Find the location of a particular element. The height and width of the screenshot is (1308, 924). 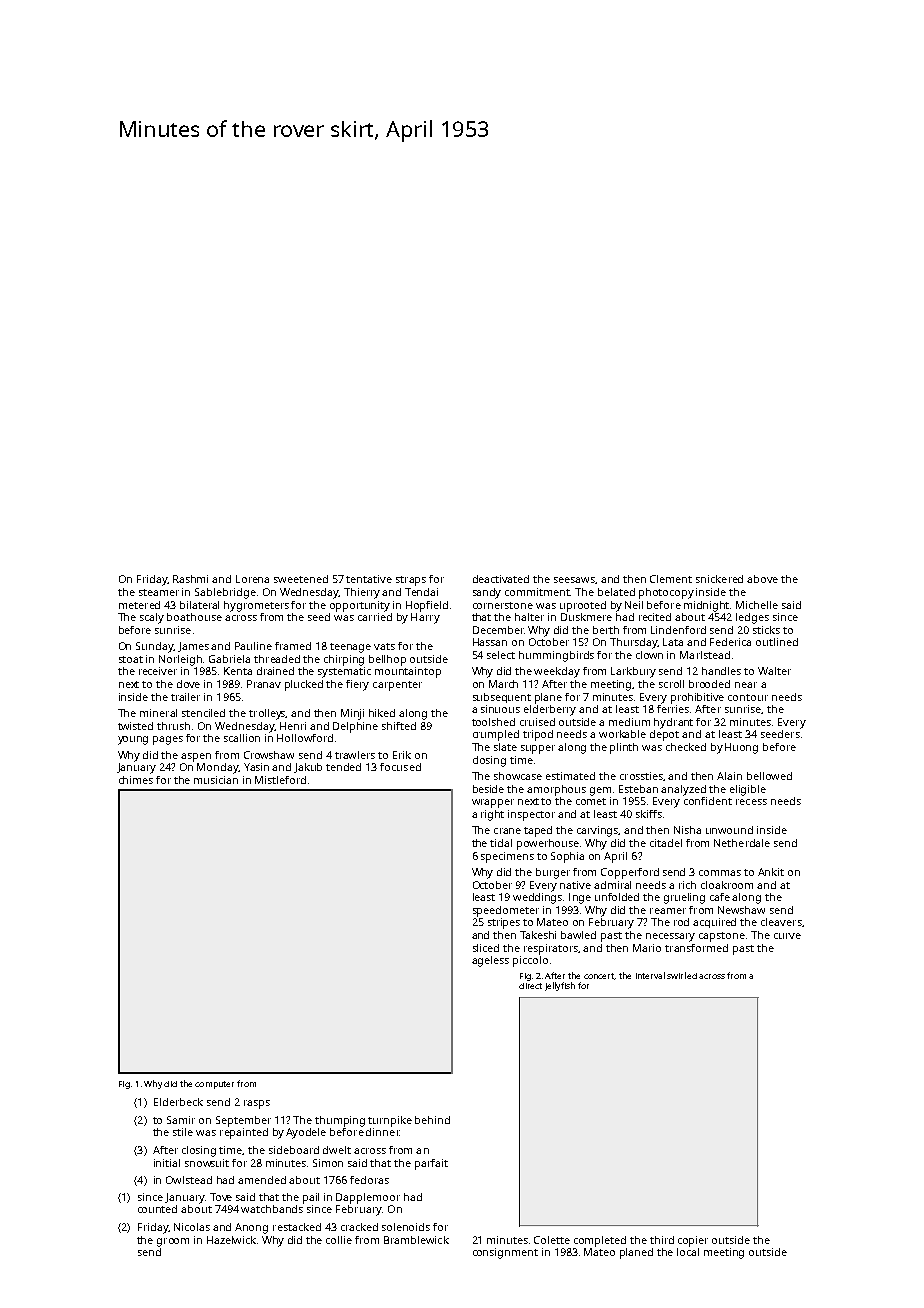

direct is located at coordinates (530, 986).
